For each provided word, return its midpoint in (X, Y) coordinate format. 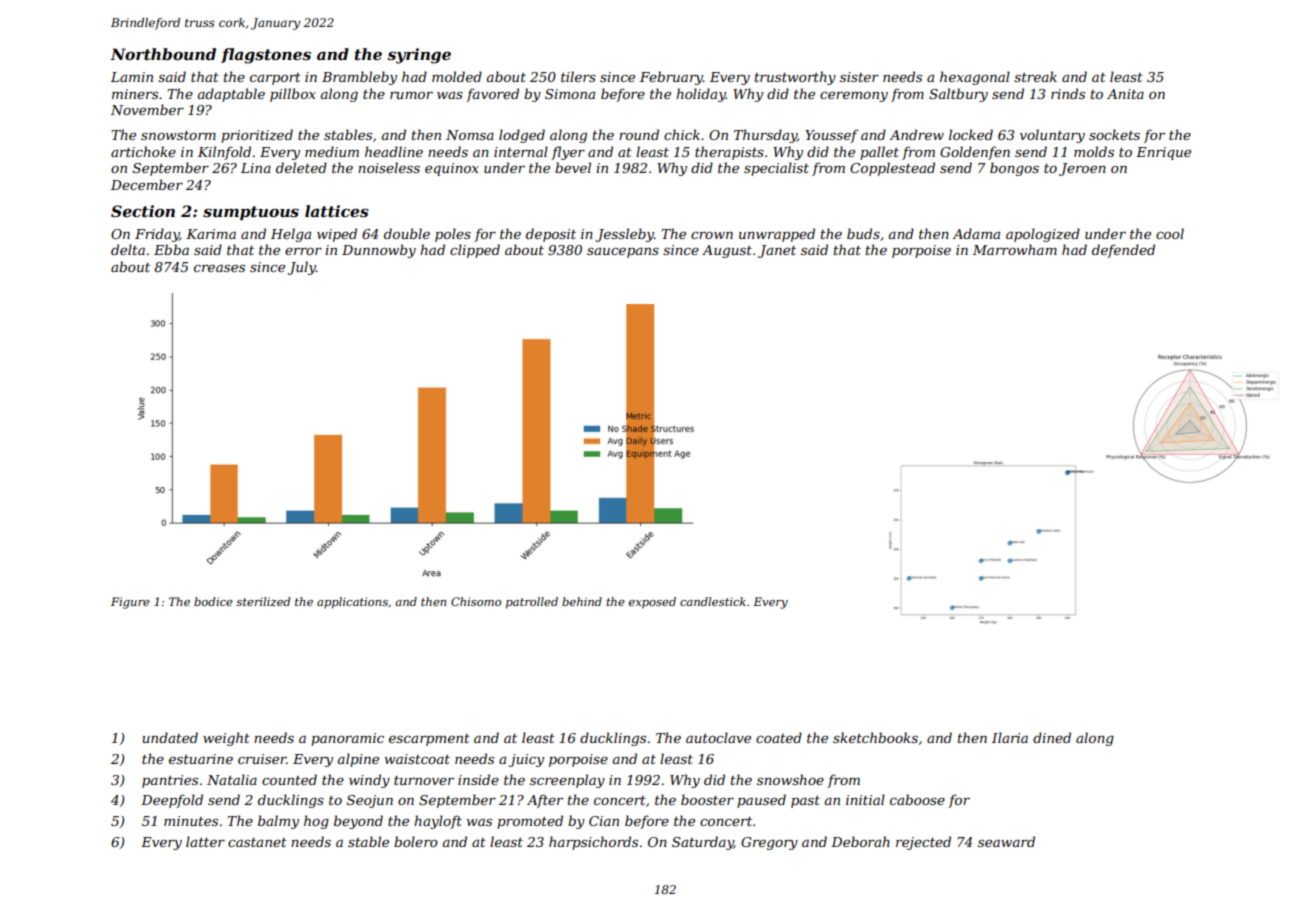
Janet (777, 251)
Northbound (163, 54)
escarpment (429, 740)
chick (682, 134)
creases (219, 268)
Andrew (916, 134)
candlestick (713, 601)
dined (1052, 737)
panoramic (347, 739)
